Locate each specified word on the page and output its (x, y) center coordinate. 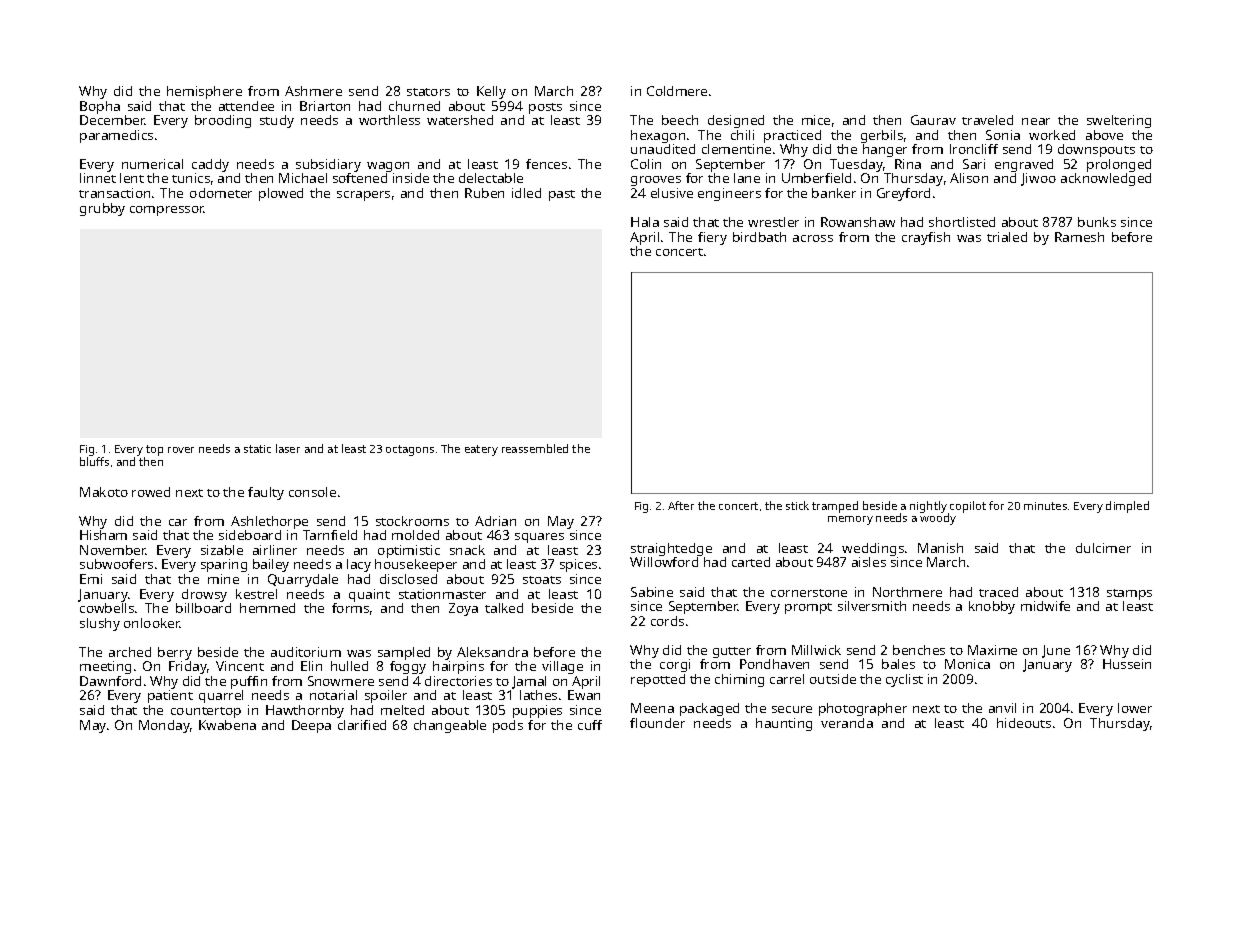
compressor (167, 211)
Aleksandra (492, 652)
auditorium (306, 652)
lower (1135, 708)
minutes (1045, 506)
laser (288, 448)
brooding (223, 121)
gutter (732, 652)
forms (350, 608)
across (813, 238)
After (681, 505)
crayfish (926, 238)
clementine (736, 149)
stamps (1129, 594)
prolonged (1119, 165)
